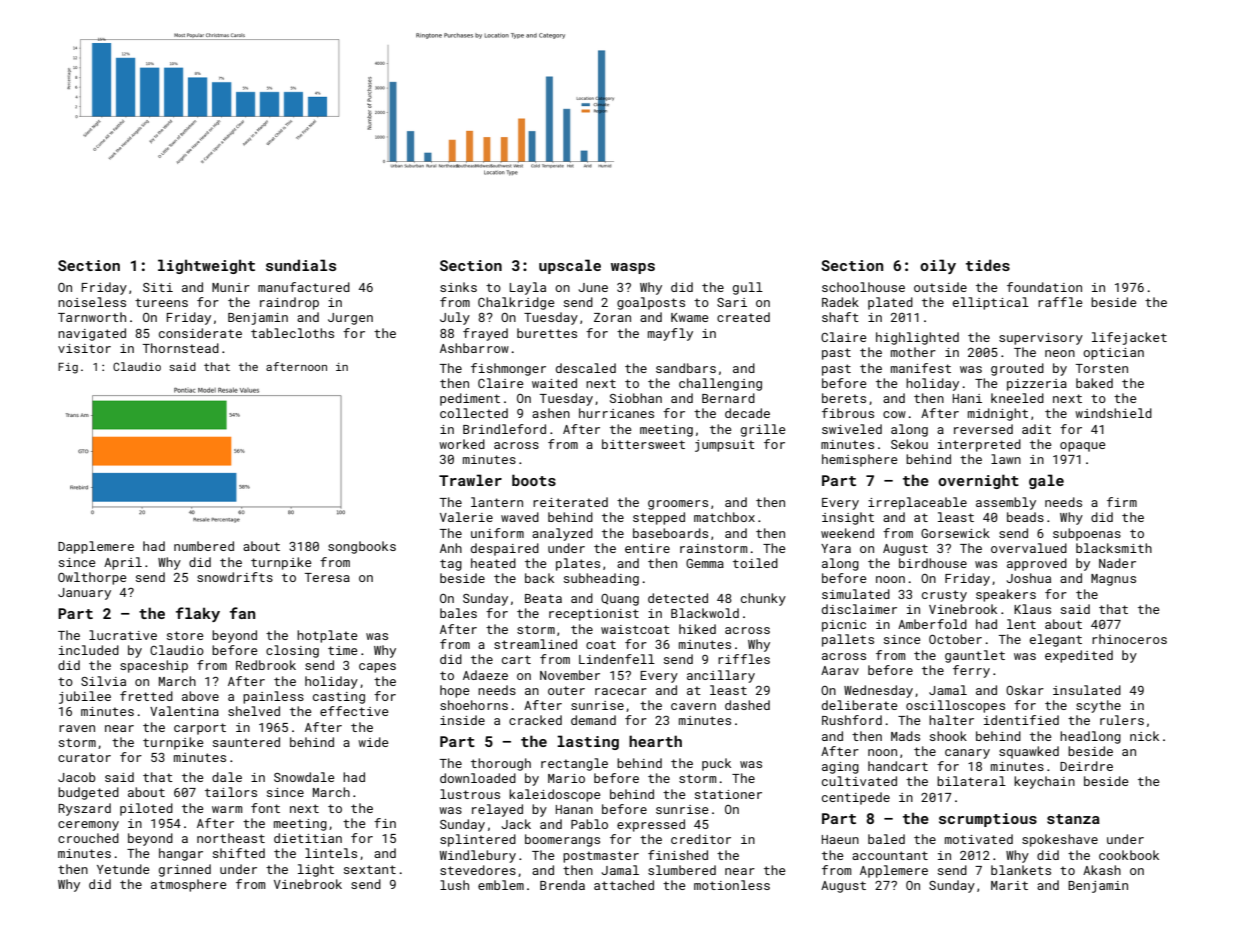 The image size is (1233, 952). What do you see at coordinates (921, 368) in the screenshot?
I see `manifest` at bounding box center [921, 368].
